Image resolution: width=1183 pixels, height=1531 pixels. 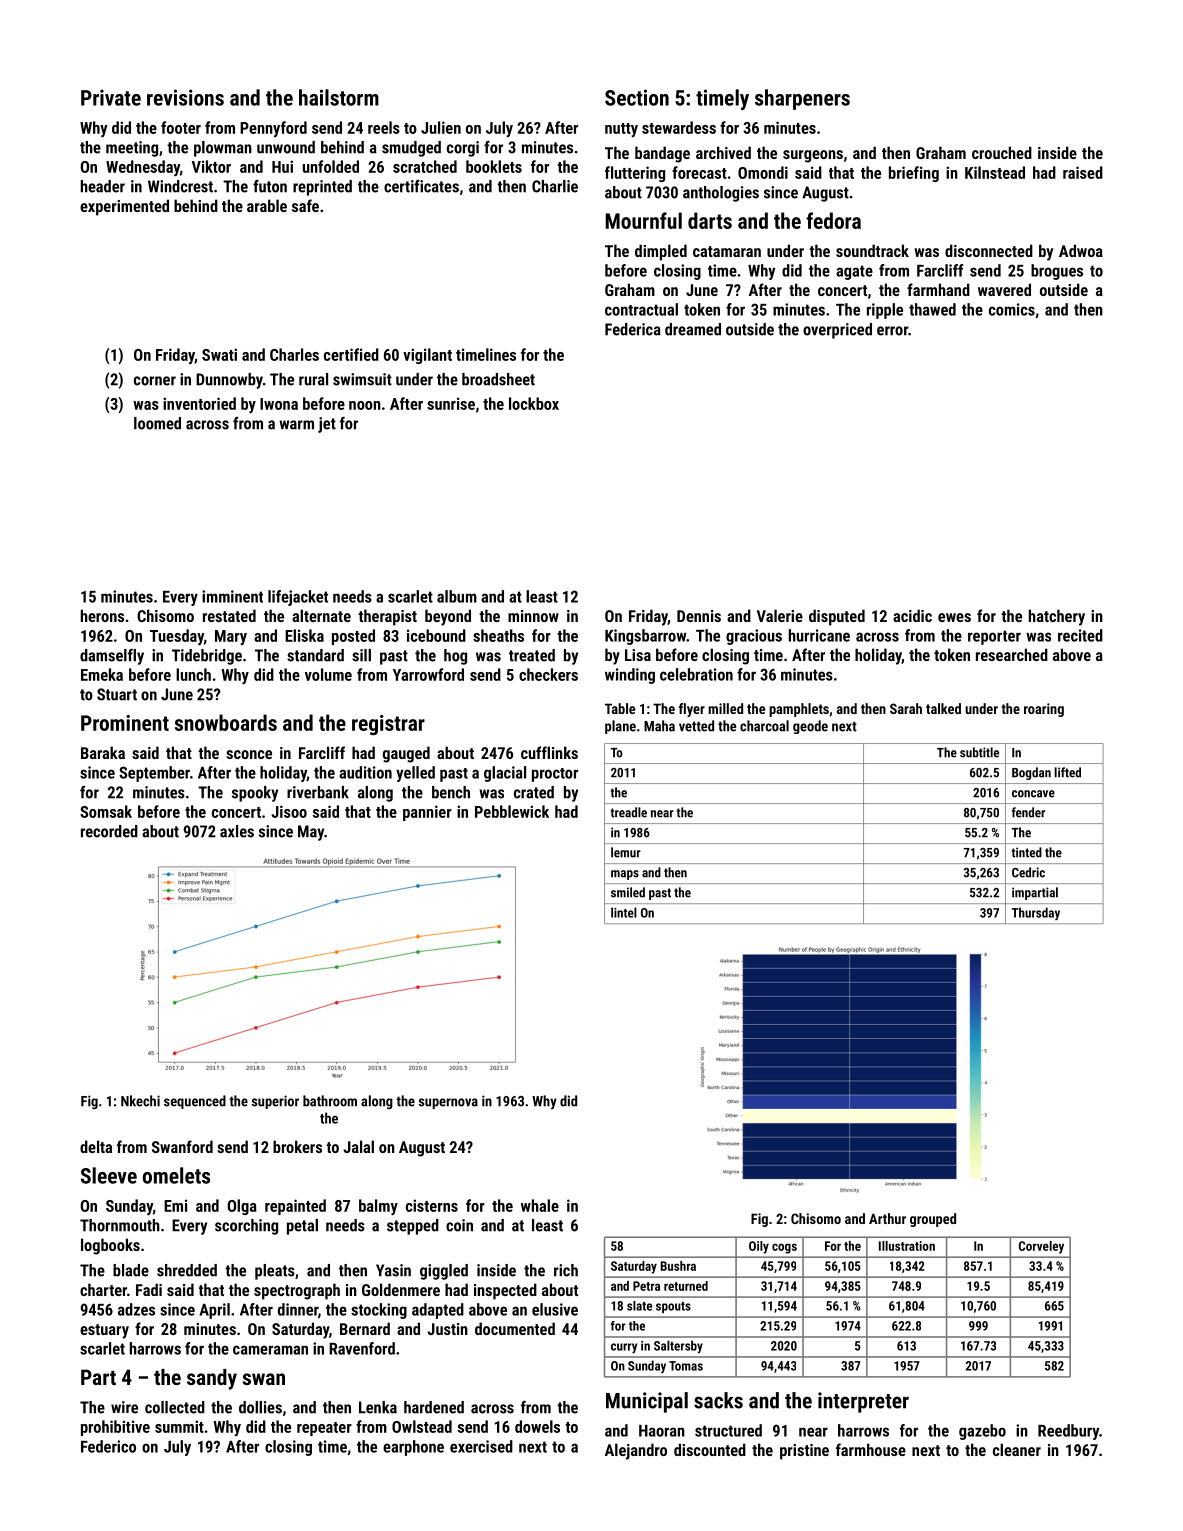 What do you see at coordinates (637, 97) in the screenshot?
I see `Section` at bounding box center [637, 97].
